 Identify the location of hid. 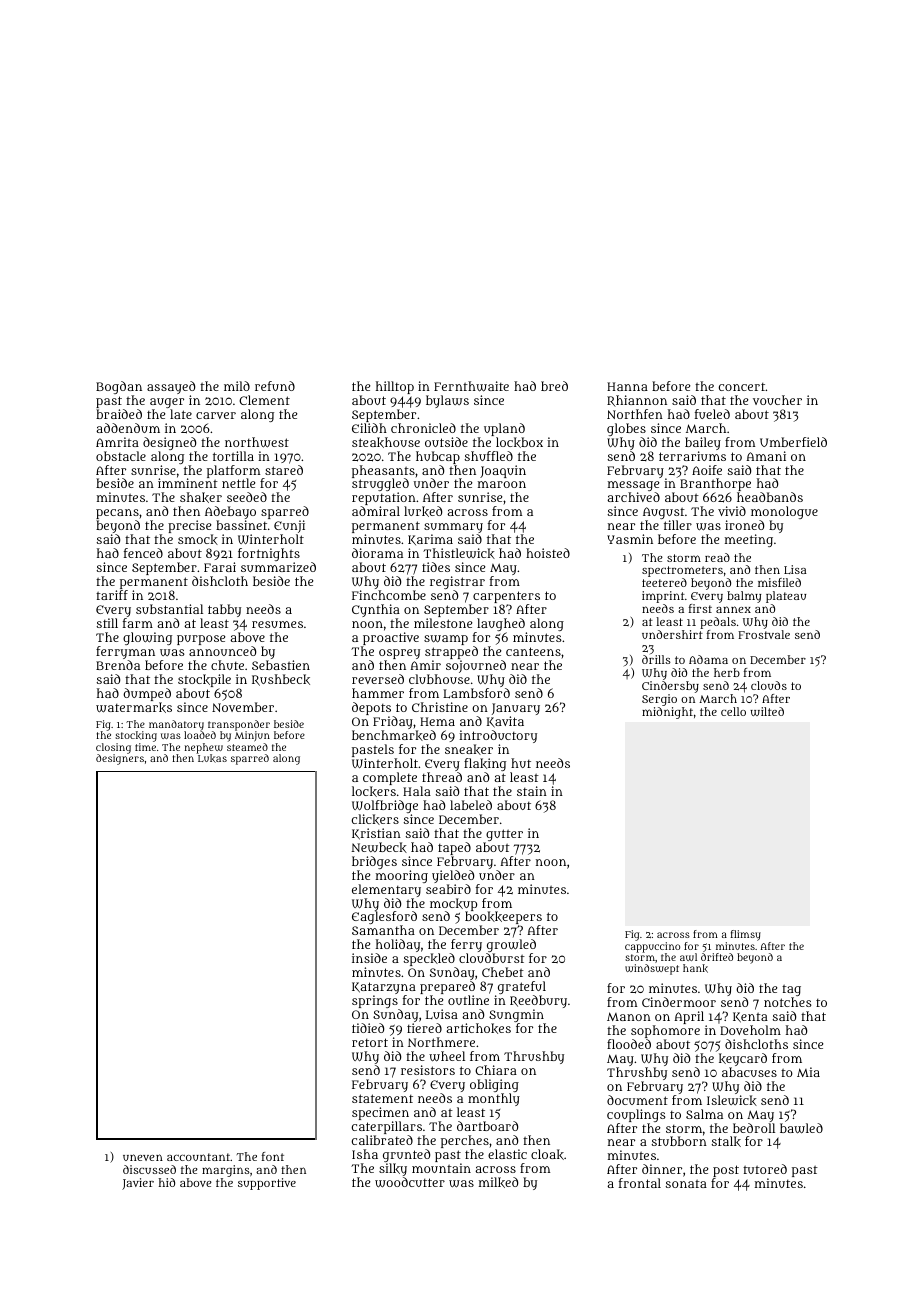
(167, 1182).
